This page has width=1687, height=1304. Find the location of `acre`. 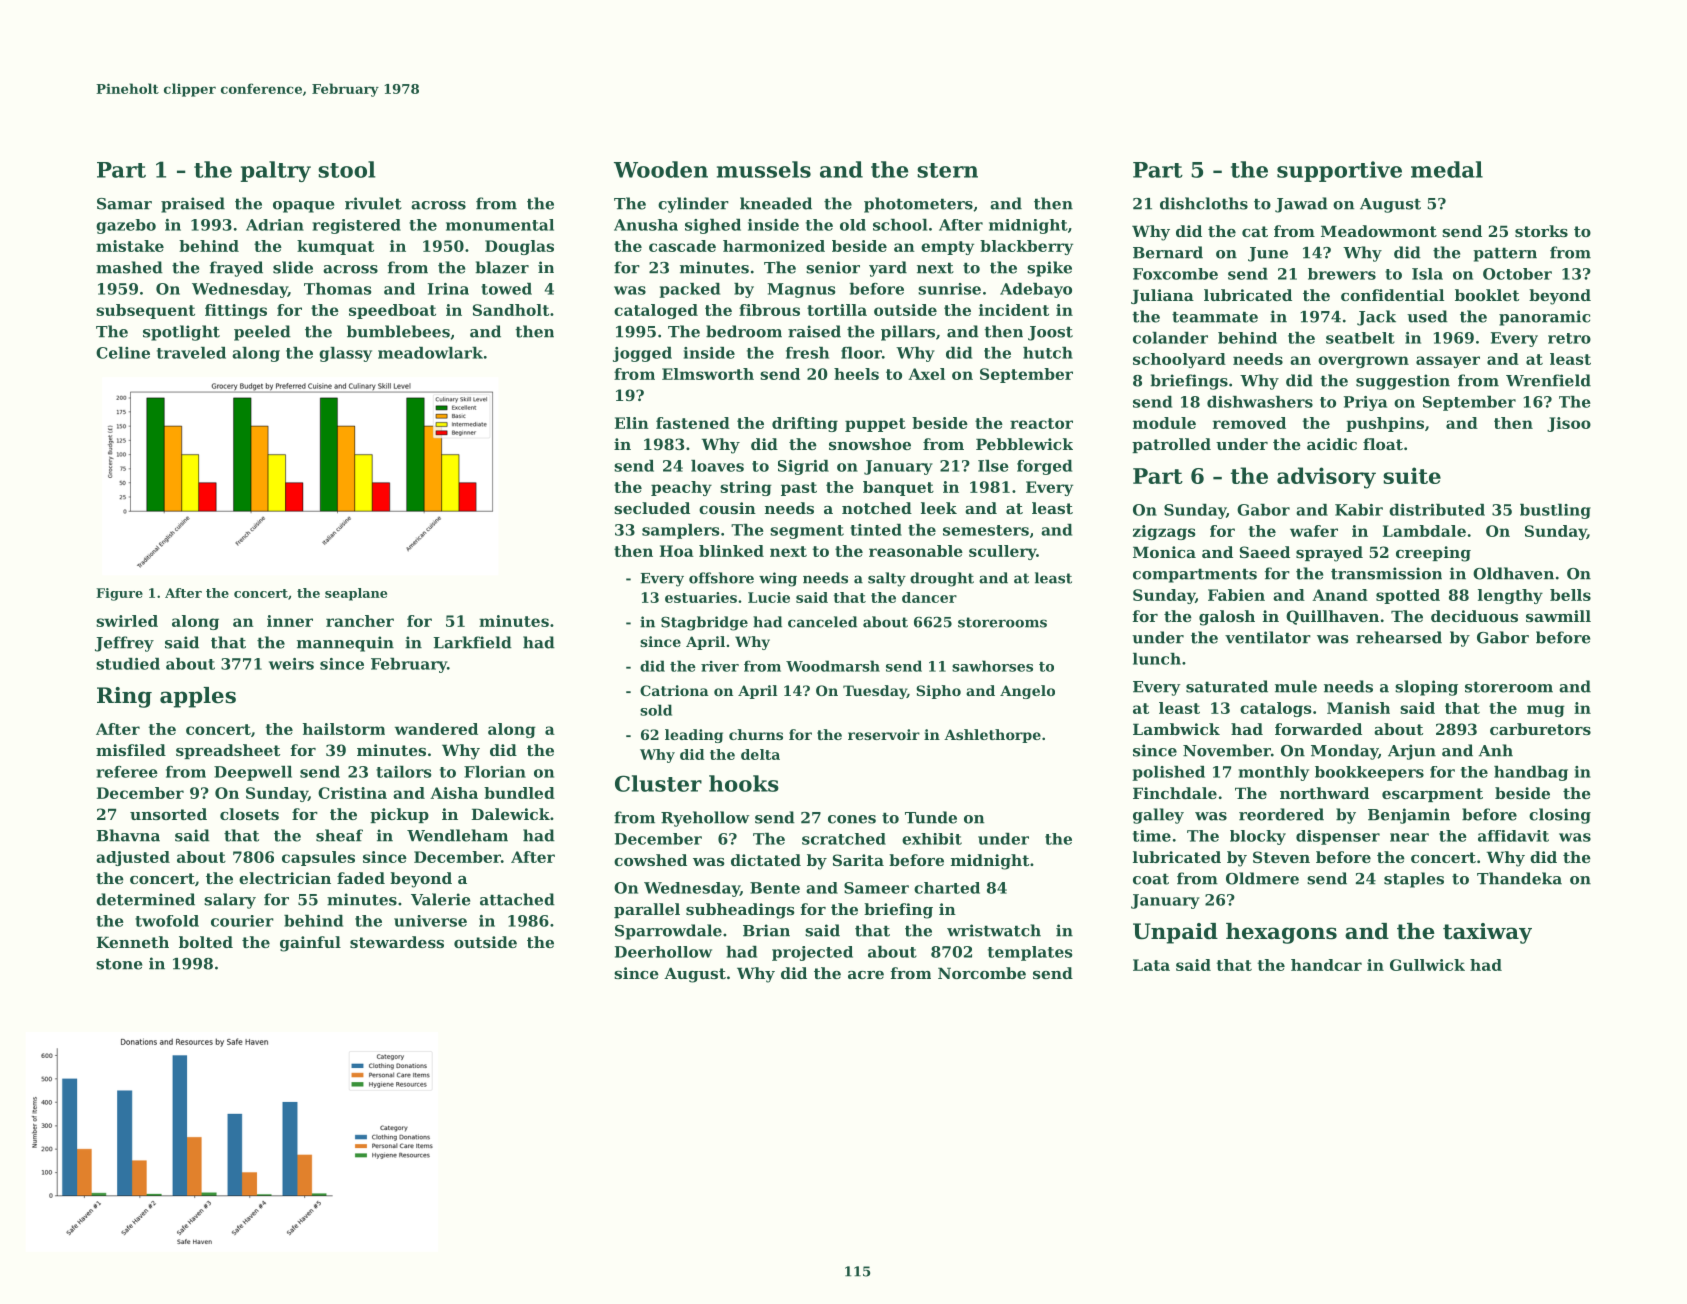

acre is located at coordinates (866, 975).
